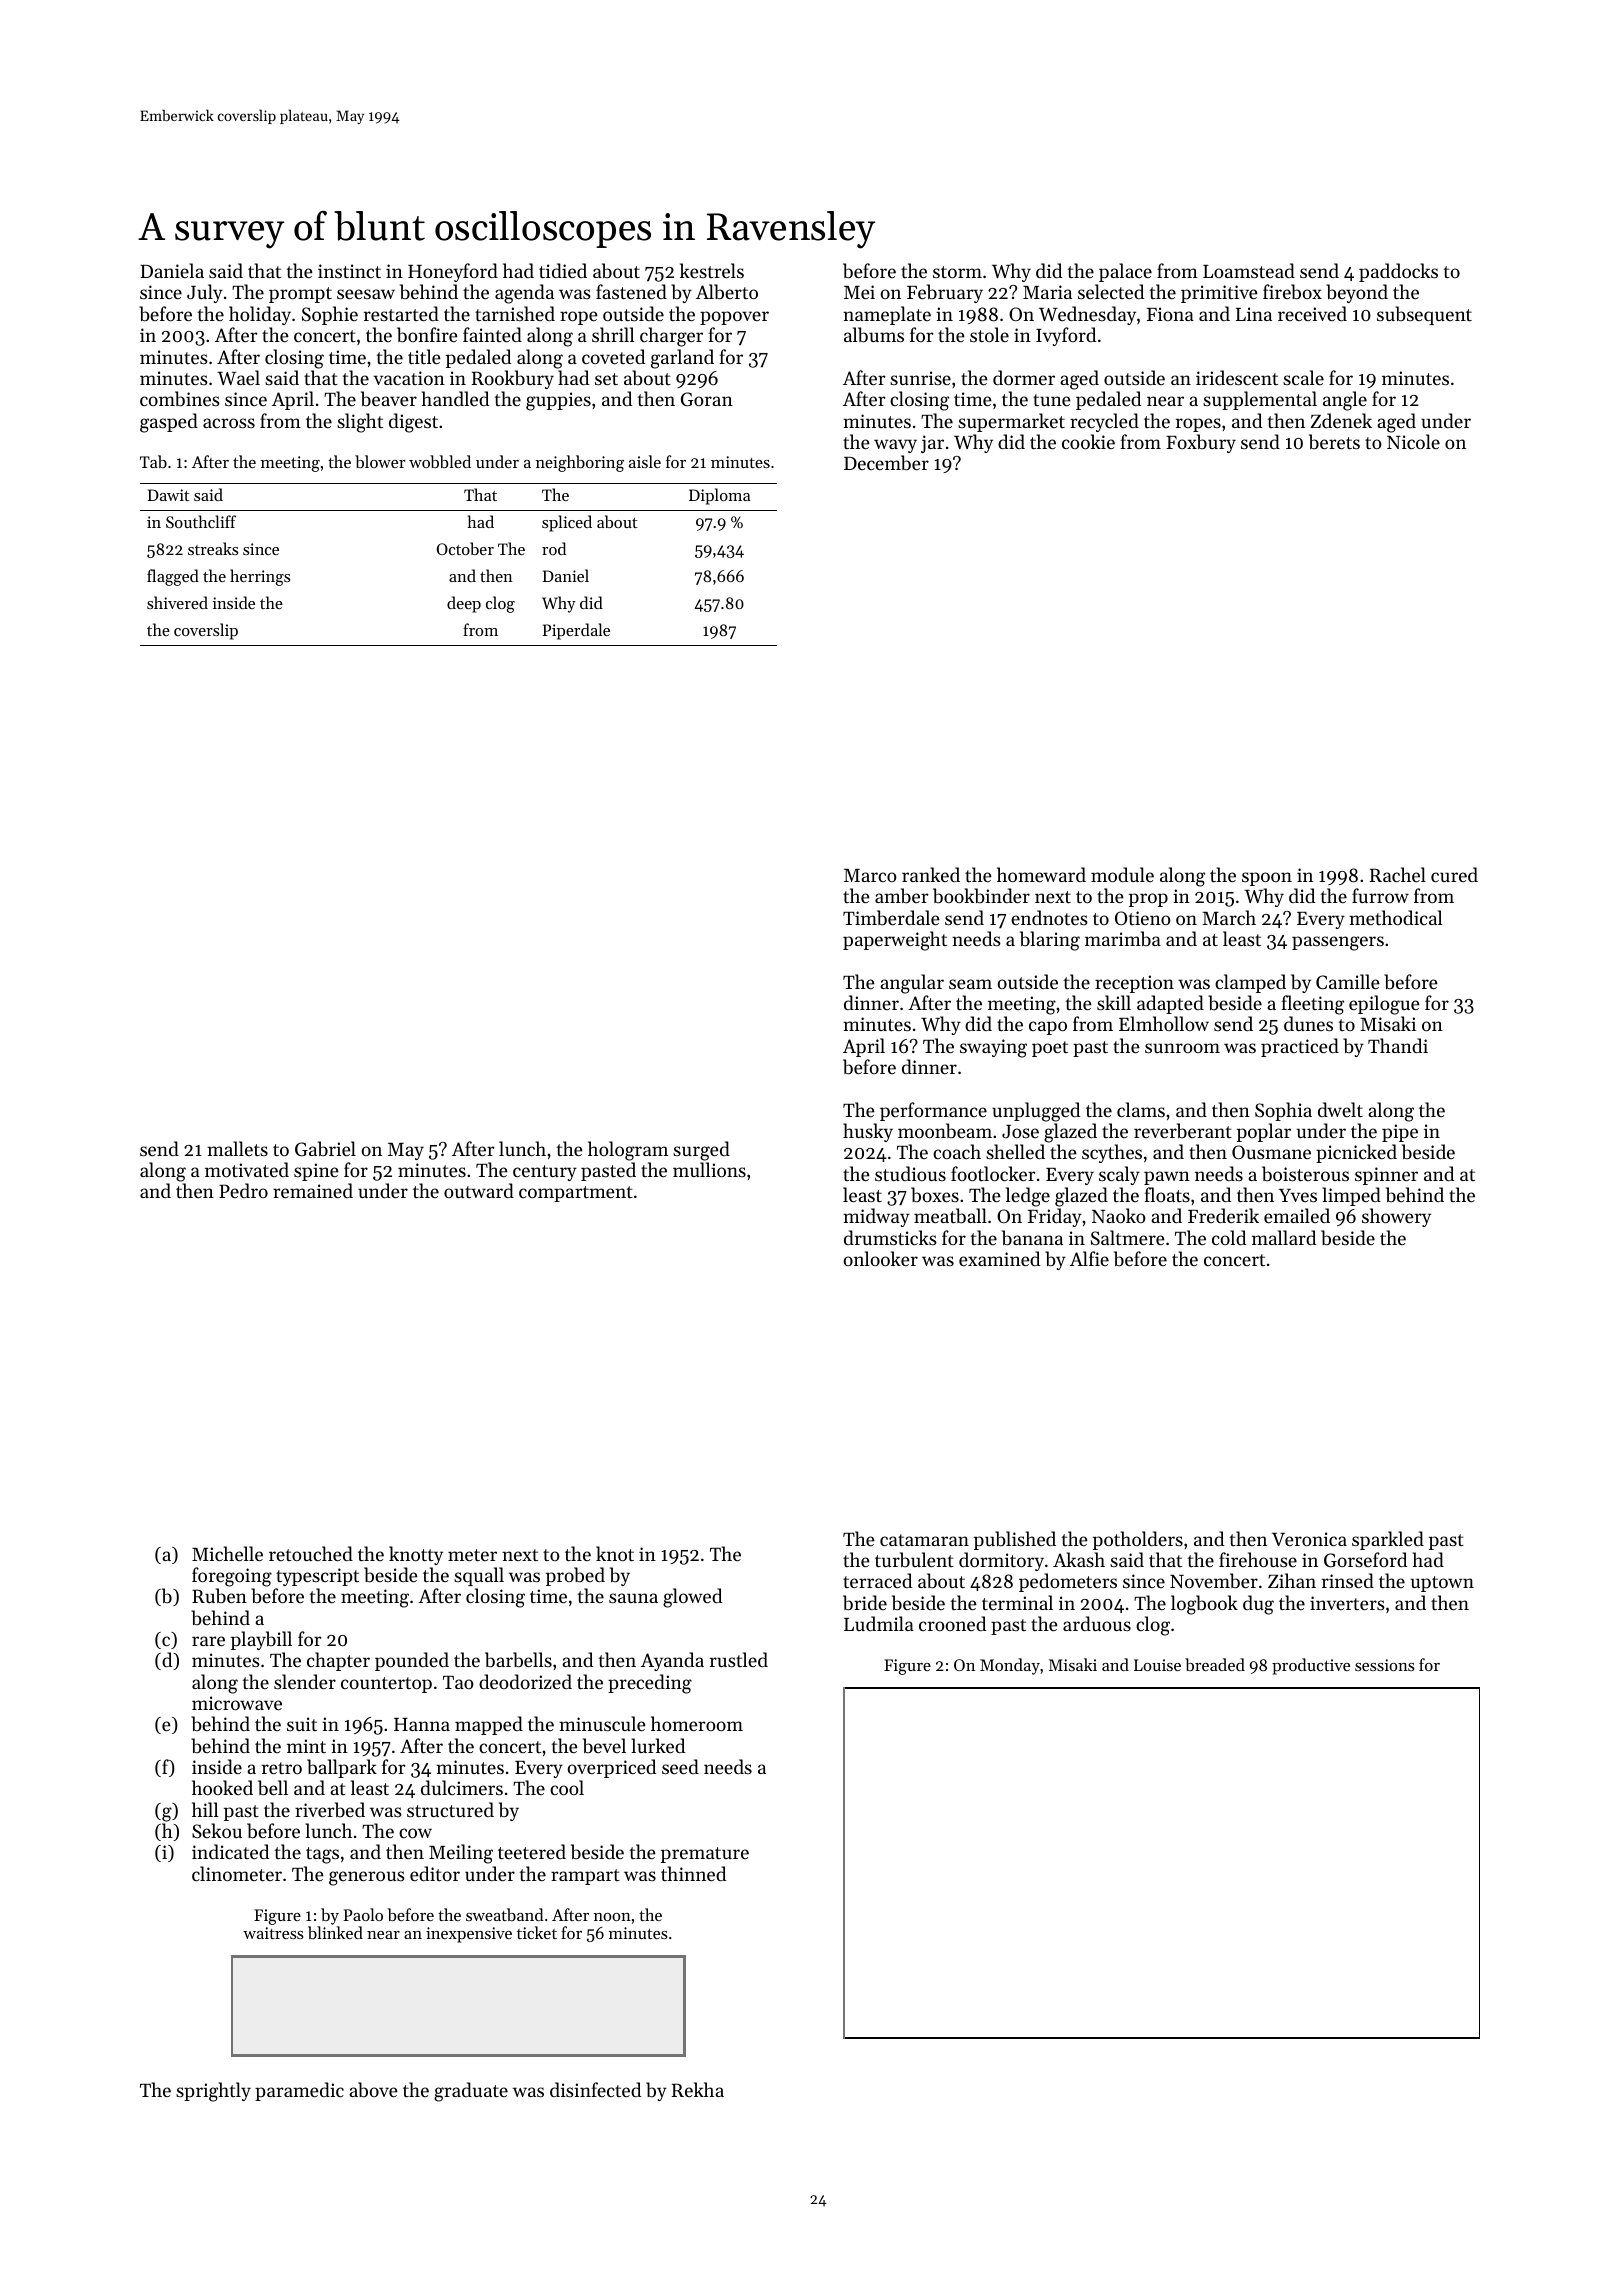 The width and height of the document is (1620, 2292). I want to click on remained, so click(313, 1190).
